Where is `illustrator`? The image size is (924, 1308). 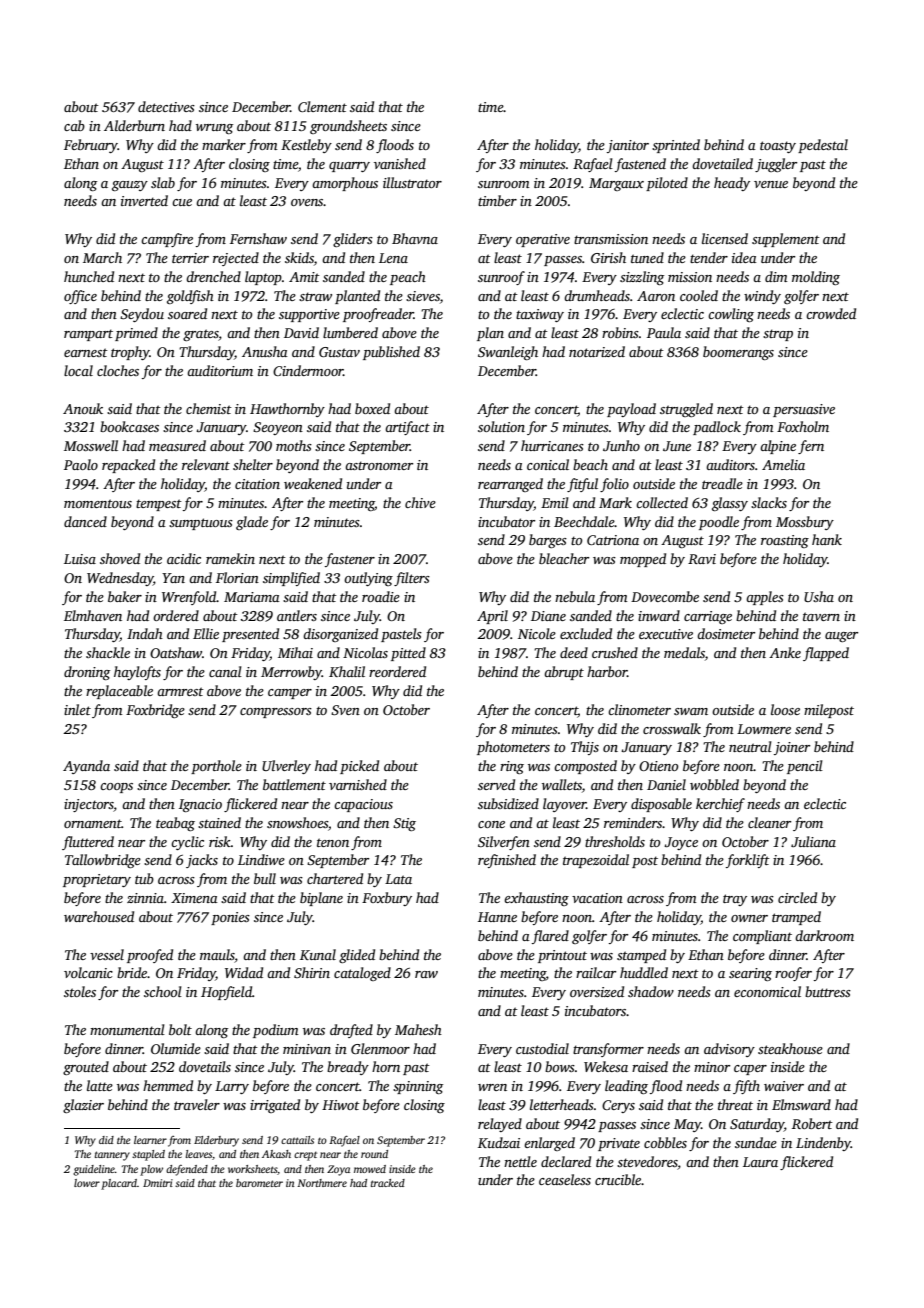 illustrator is located at coordinates (412, 182).
